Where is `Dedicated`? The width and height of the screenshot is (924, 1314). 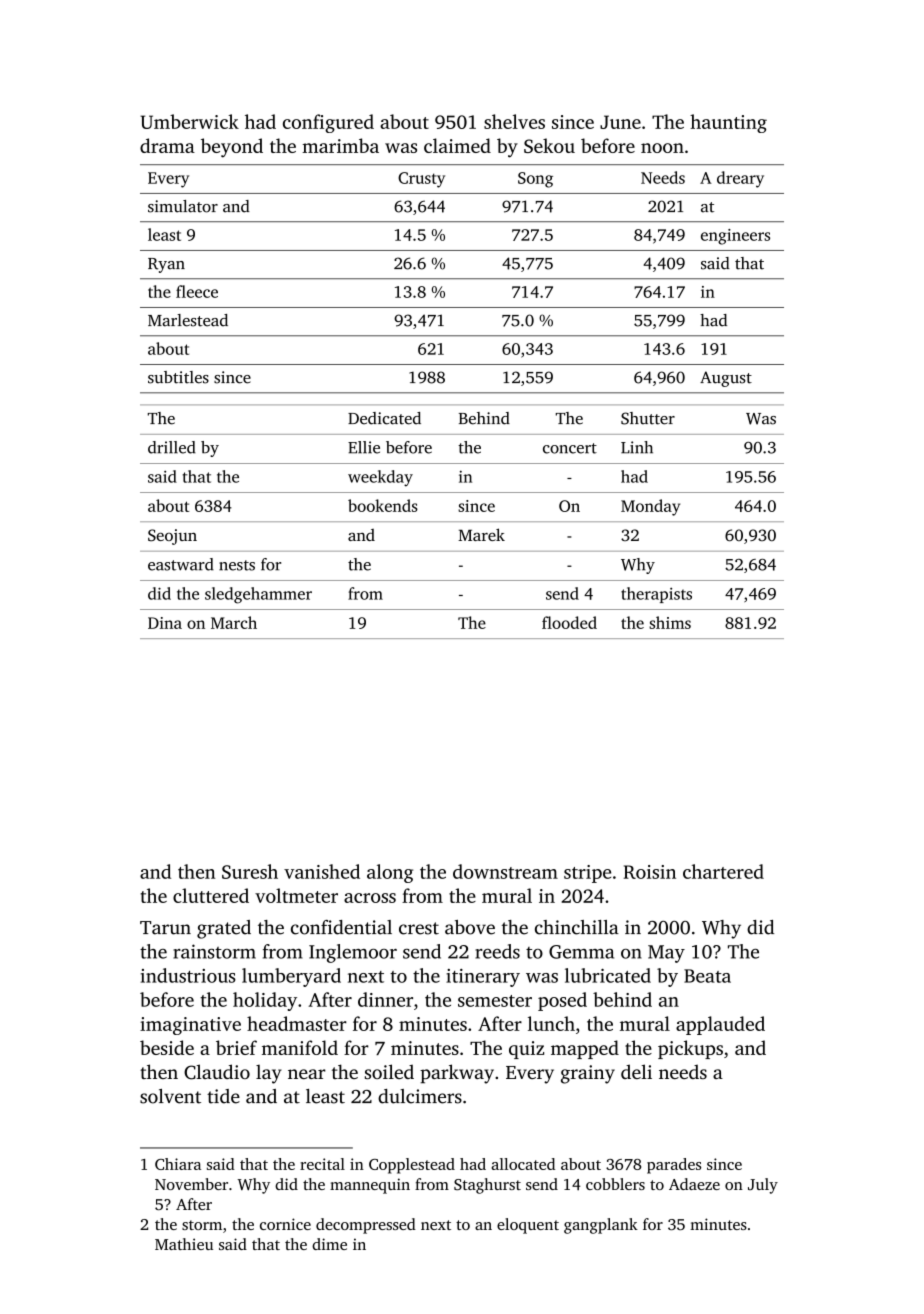 Dedicated is located at coordinates (384, 418).
